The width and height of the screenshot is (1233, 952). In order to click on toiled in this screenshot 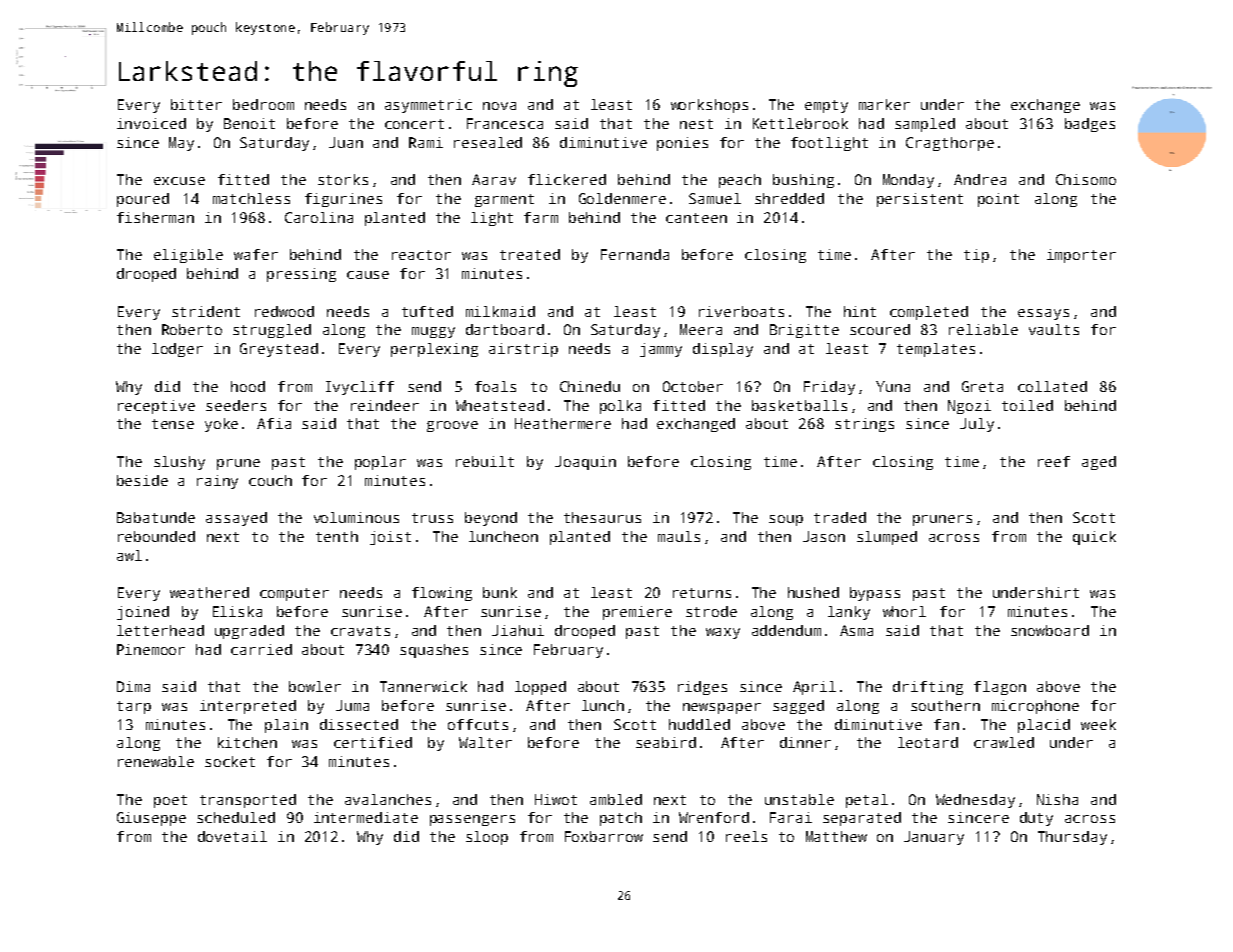, I will do `click(1027, 405)`.
